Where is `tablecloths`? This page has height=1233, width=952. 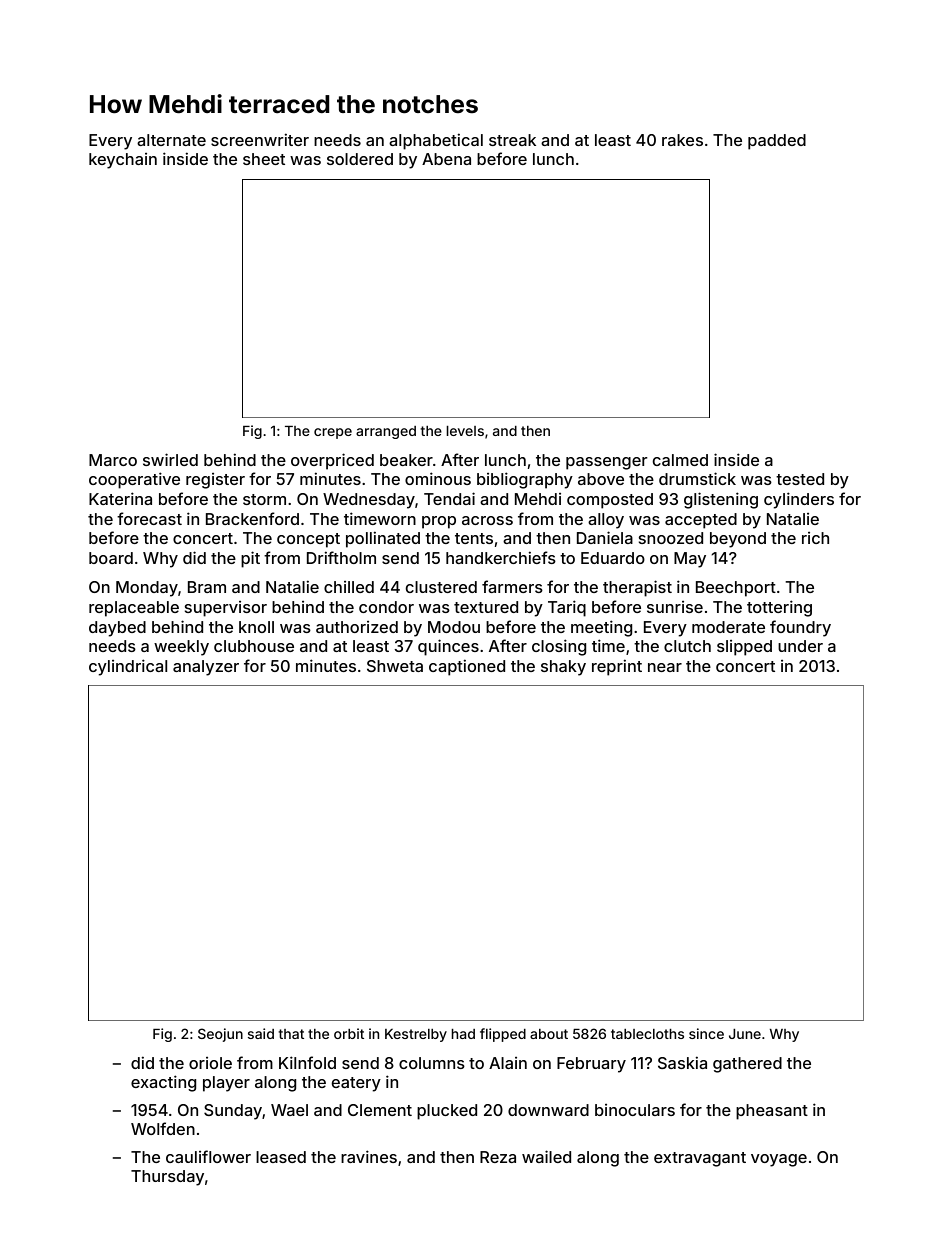
tablecloths is located at coordinates (647, 1034).
